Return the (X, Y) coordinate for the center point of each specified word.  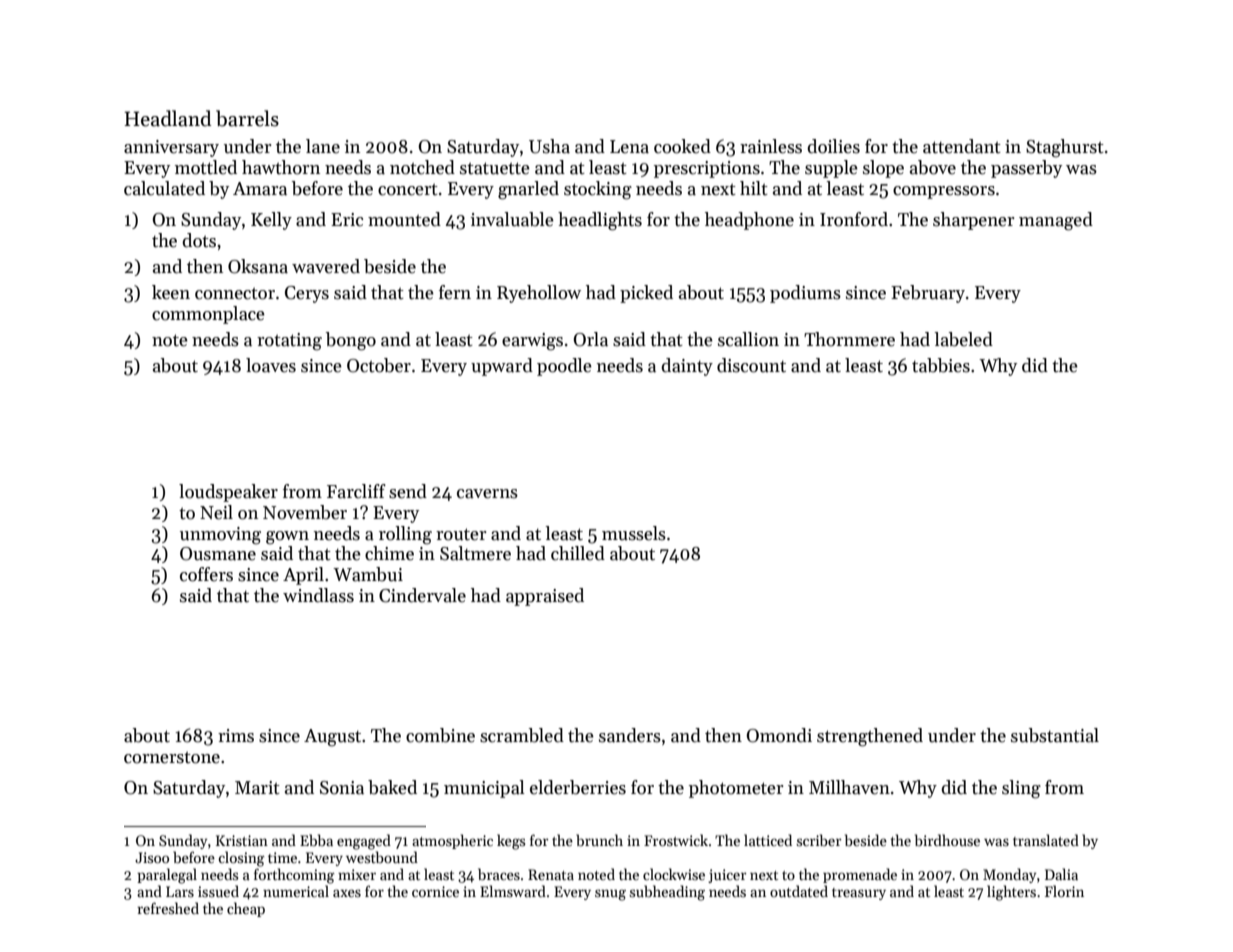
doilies (833, 146)
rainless (771, 146)
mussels (634, 533)
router (461, 534)
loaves (271, 365)
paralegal (167, 876)
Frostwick (676, 840)
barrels (247, 118)
